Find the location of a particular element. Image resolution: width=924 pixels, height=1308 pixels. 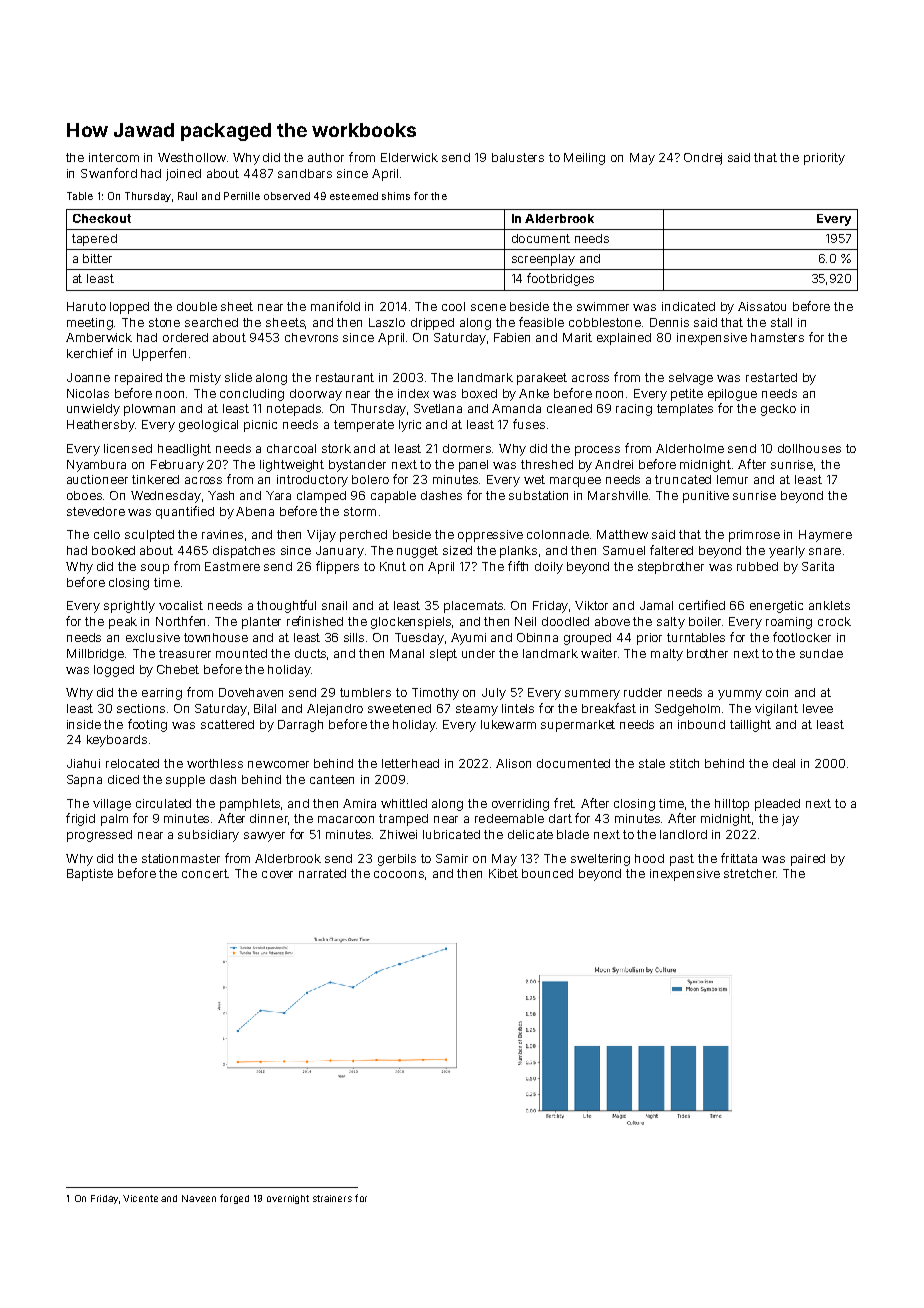

Ondrej is located at coordinates (703, 159).
